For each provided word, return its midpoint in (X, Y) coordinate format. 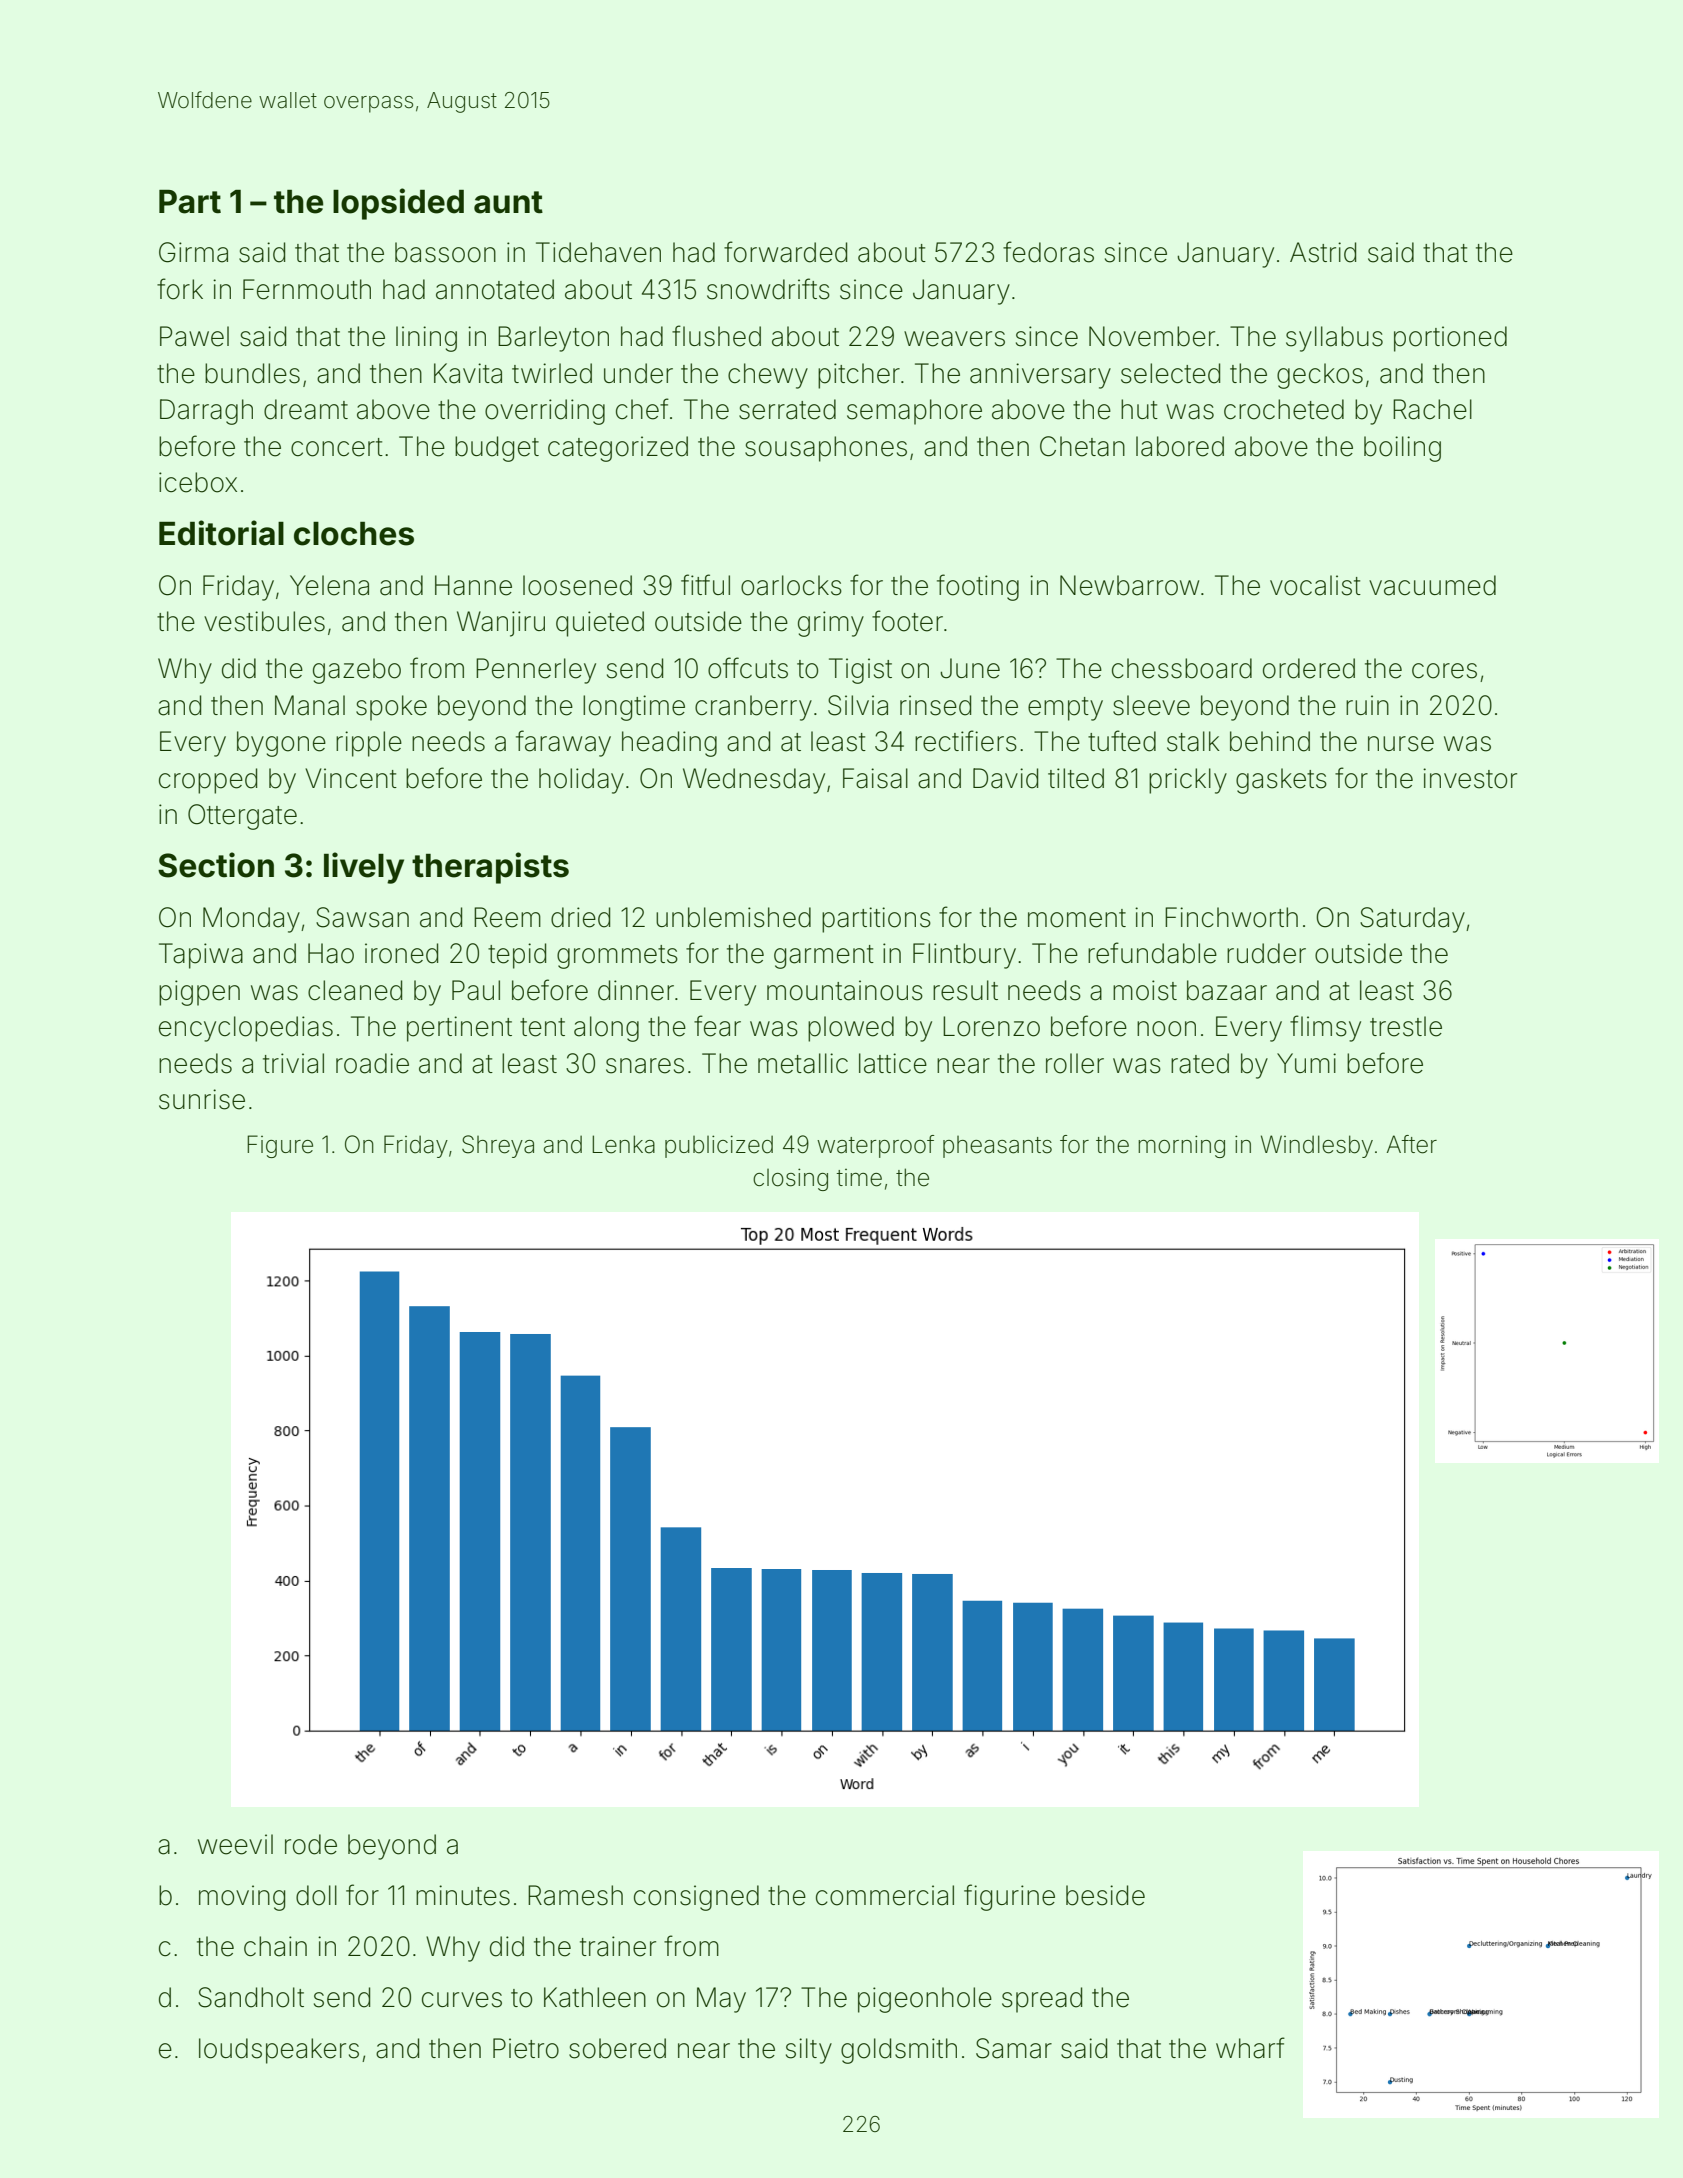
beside (1105, 1895)
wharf (1250, 2048)
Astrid (1323, 252)
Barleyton (553, 339)
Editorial (221, 533)
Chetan (1082, 446)
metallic (803, 1063)
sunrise (202, 1099)
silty (809, 2051)
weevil (235, 1844)
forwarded (785, 252)
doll (316, 1895)
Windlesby (1317, 1146)
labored (1180, 446)
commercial (885, 1895)
